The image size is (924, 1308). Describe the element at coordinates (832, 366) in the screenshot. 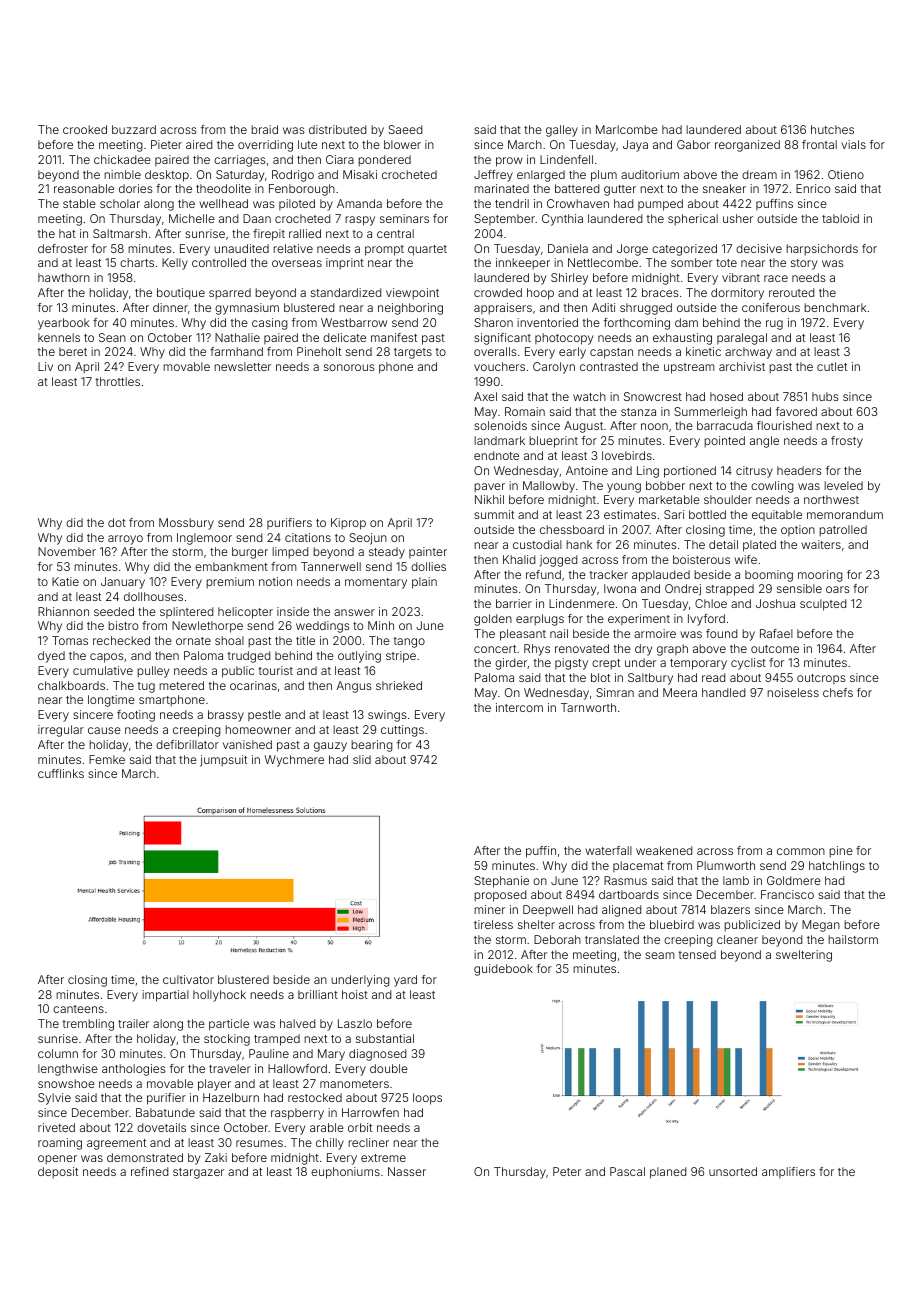

I see `cutlet` at that location.
